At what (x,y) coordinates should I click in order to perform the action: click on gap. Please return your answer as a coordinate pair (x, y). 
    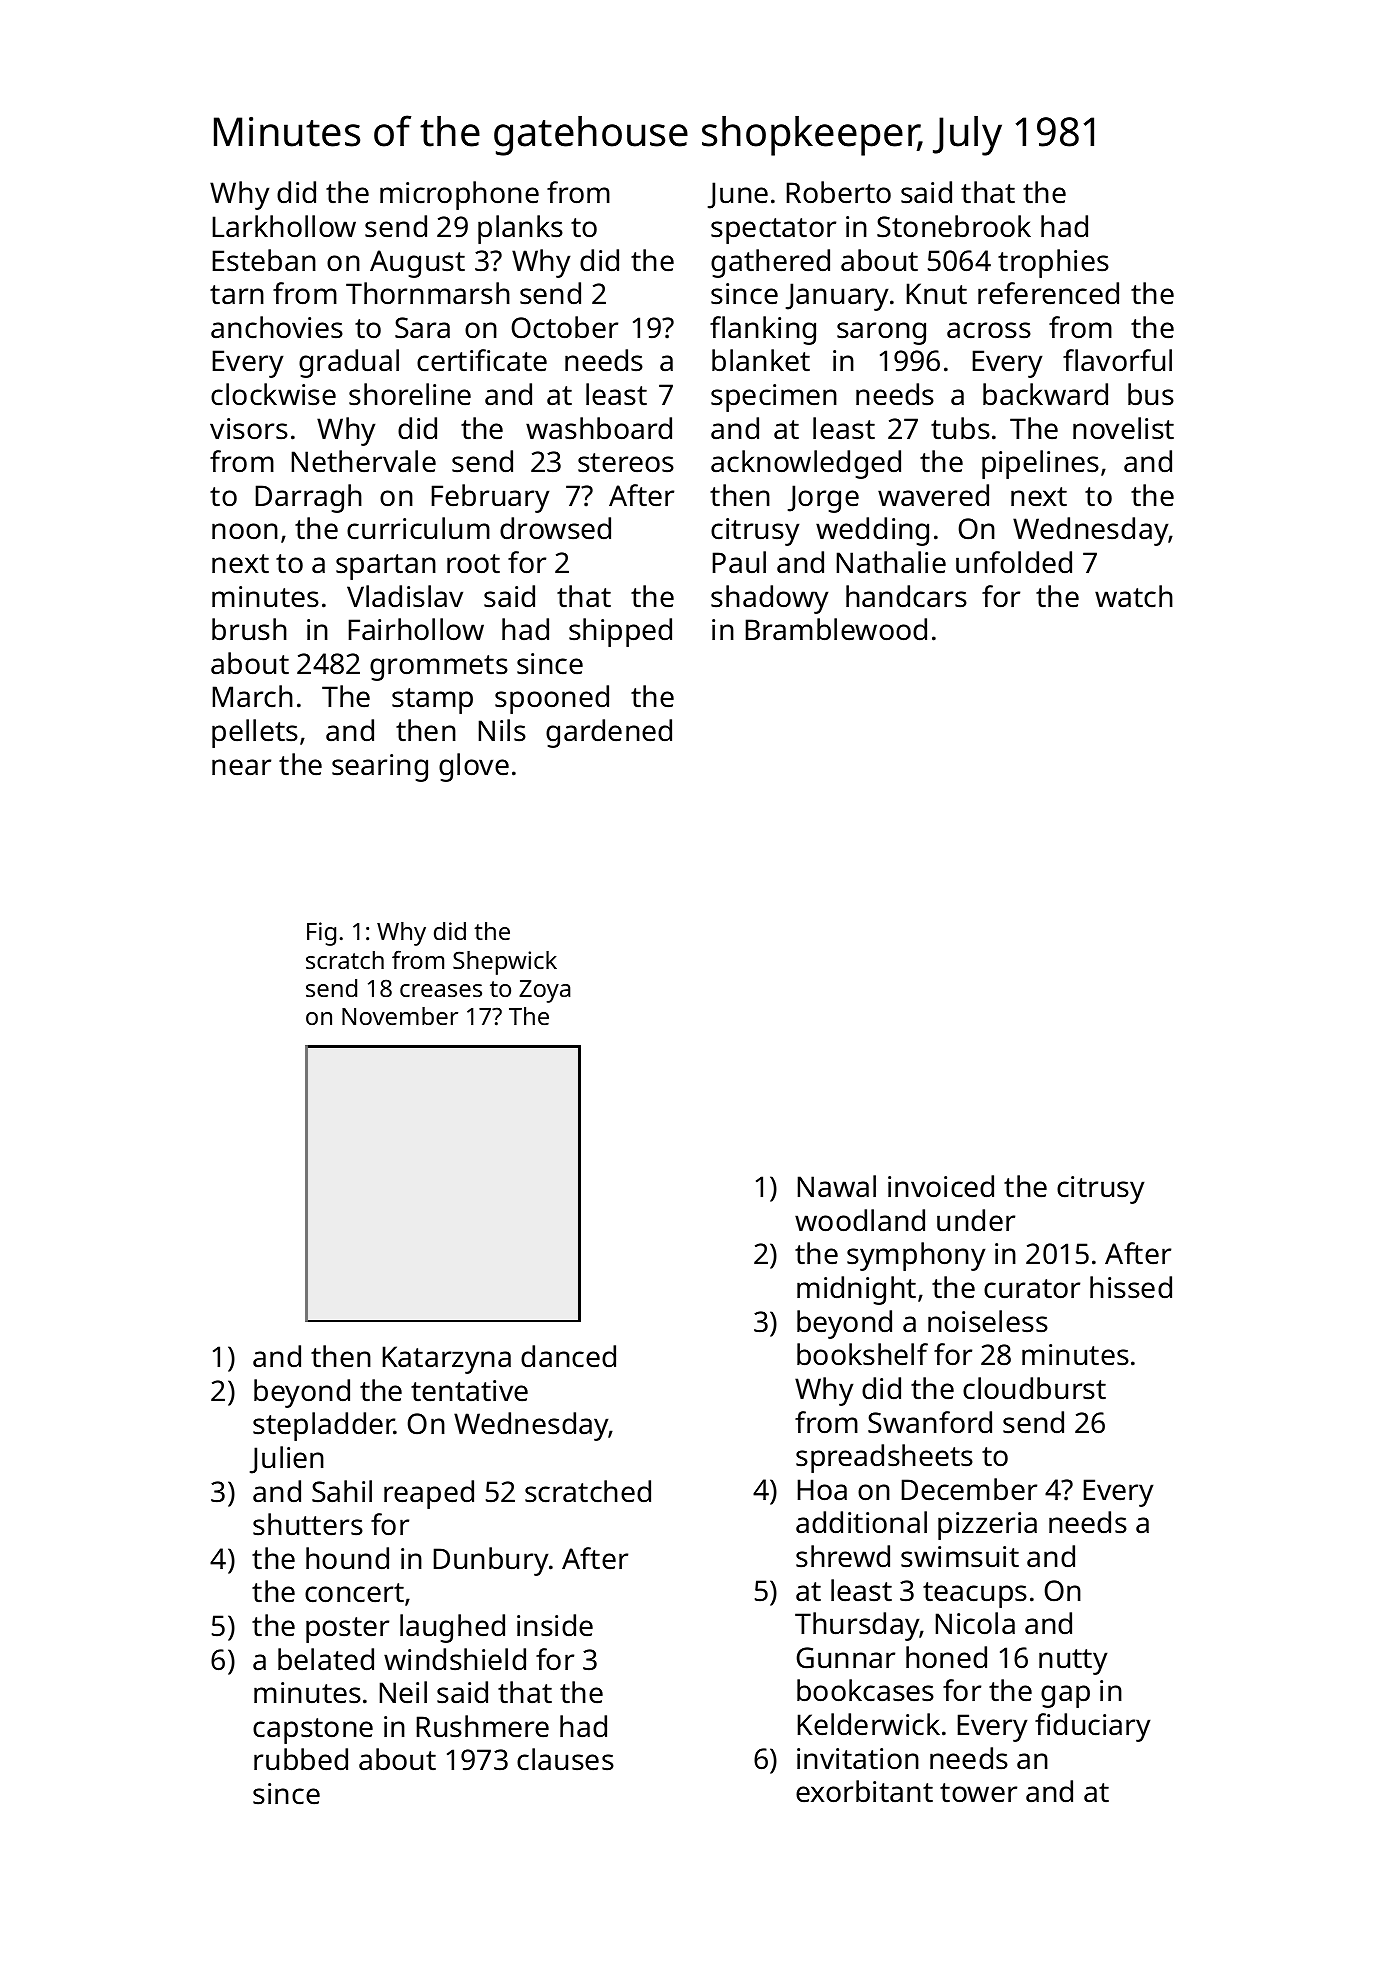
    Looking at the image, I should click on (1065, 1696).
